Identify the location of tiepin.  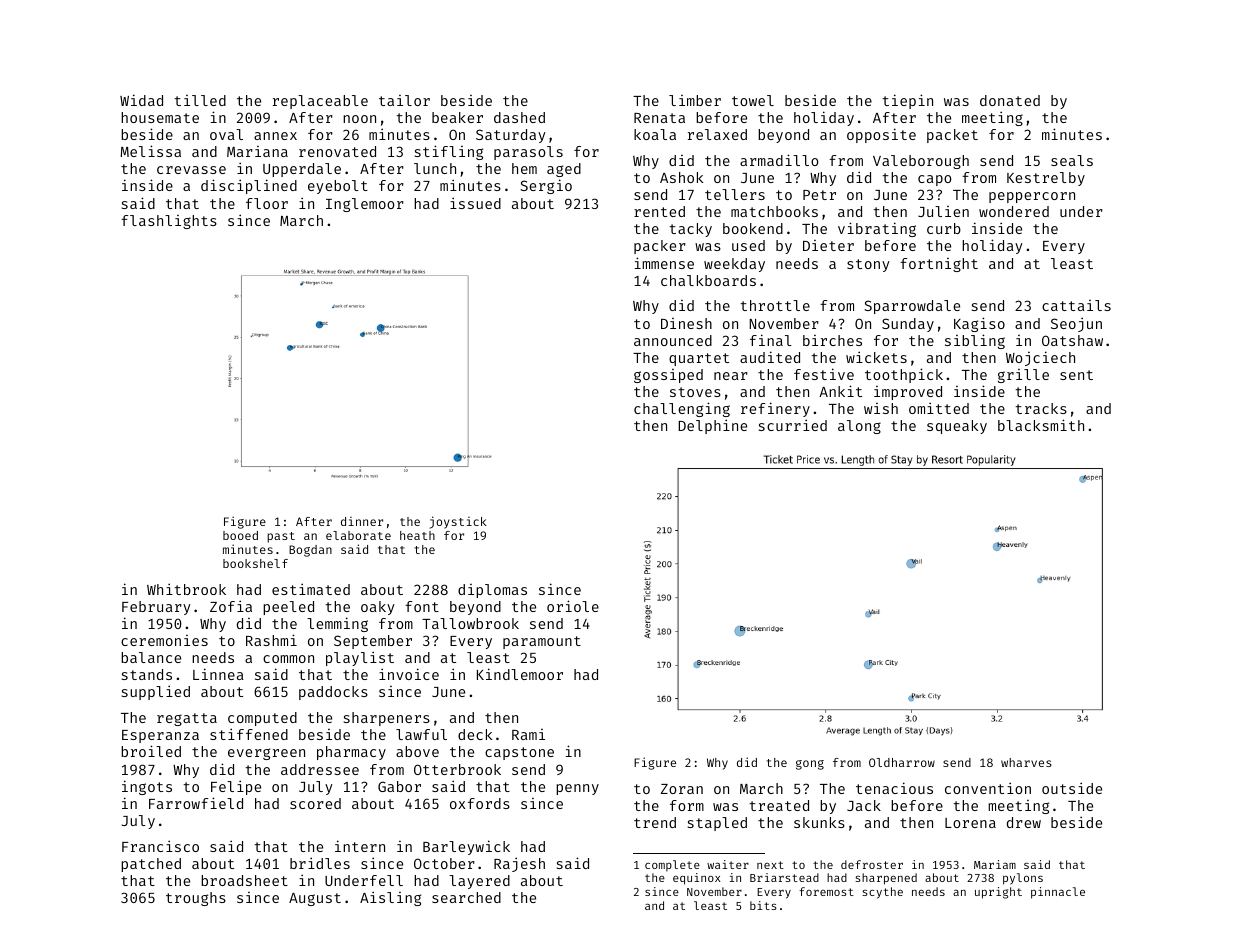
(907, 101).
